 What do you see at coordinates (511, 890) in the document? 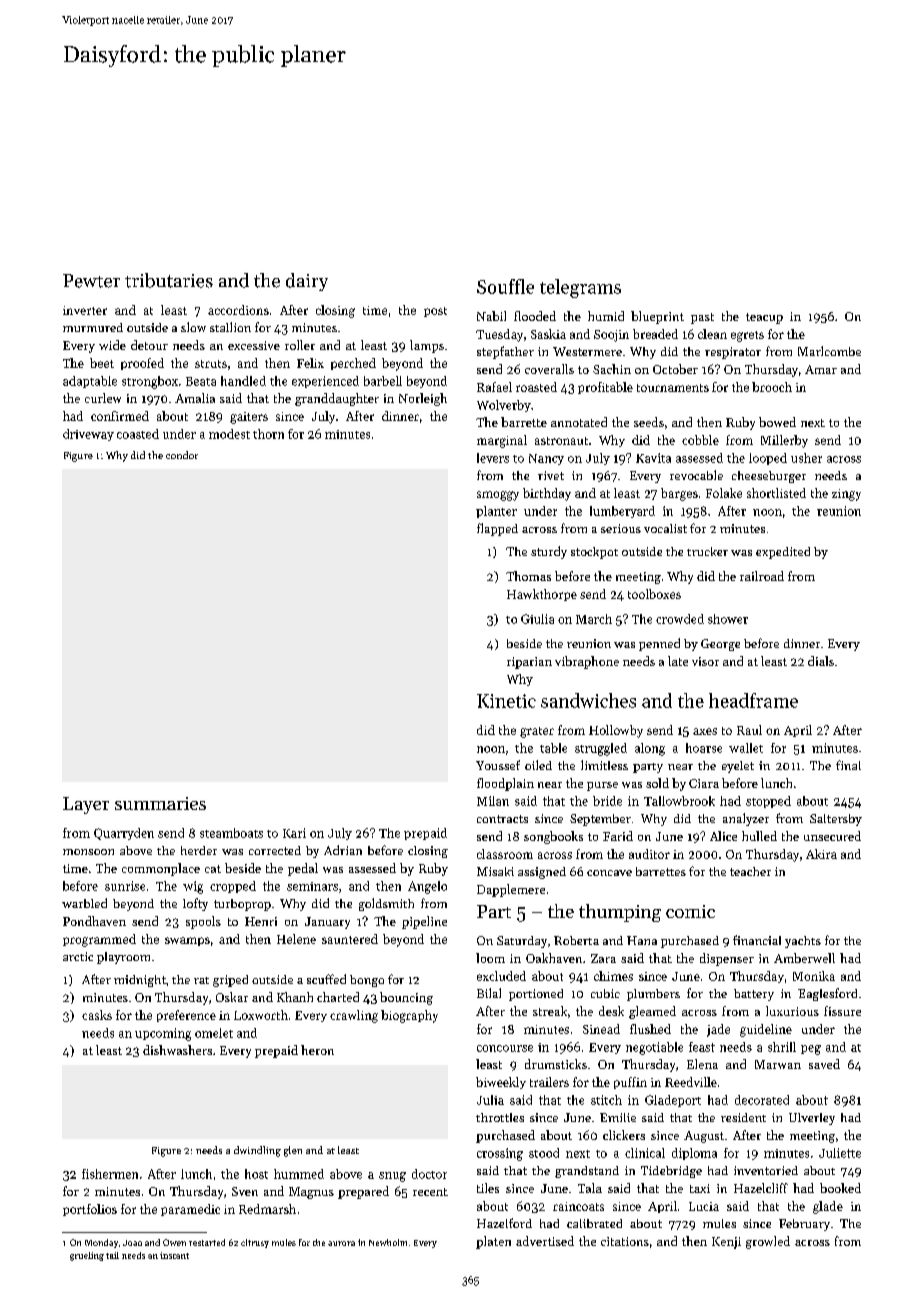
I see `Dapplemere` at bounding box center [511, 890].
